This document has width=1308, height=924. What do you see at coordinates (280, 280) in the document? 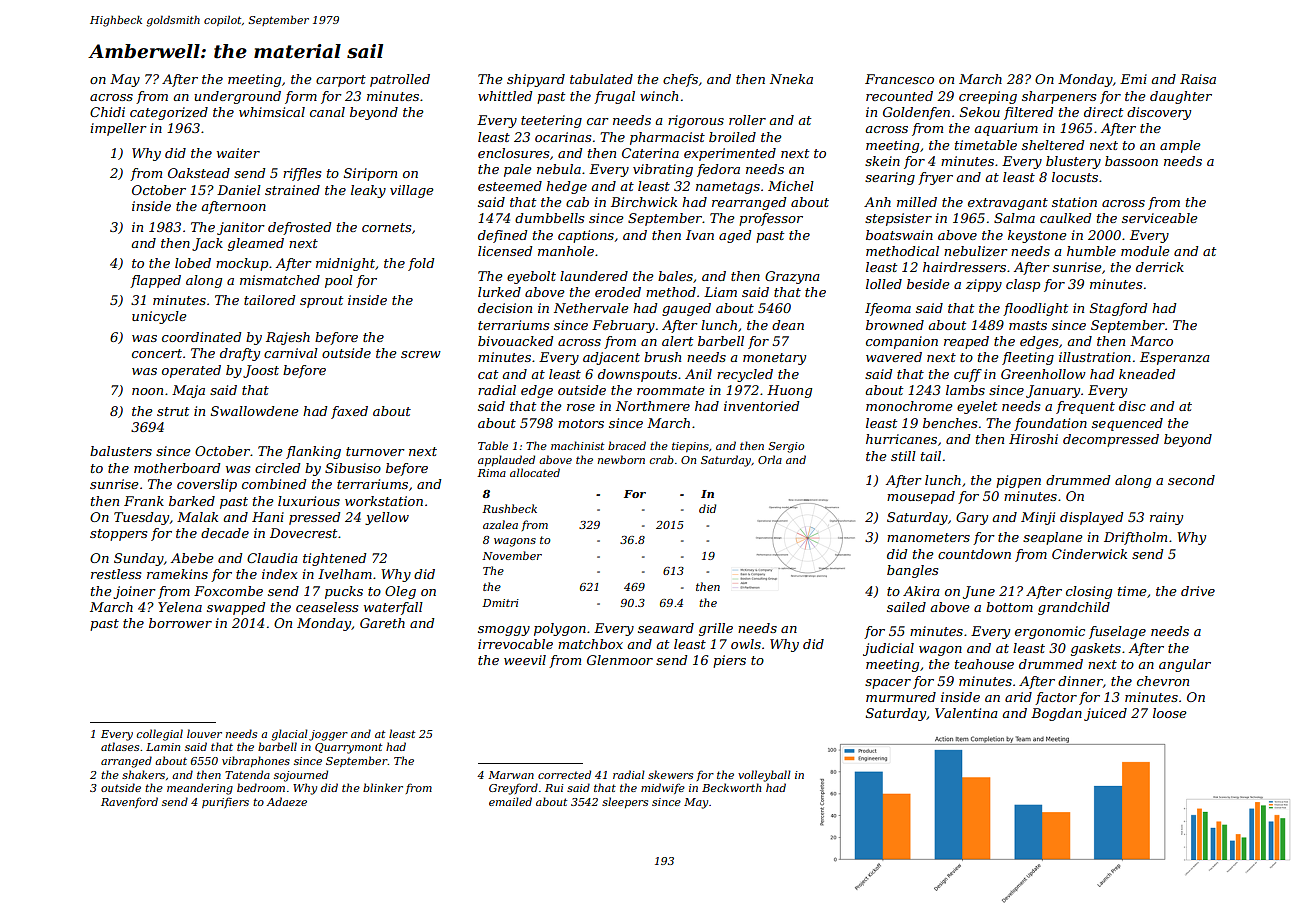
I see `mismatched` at bounding box center [280, 280].
